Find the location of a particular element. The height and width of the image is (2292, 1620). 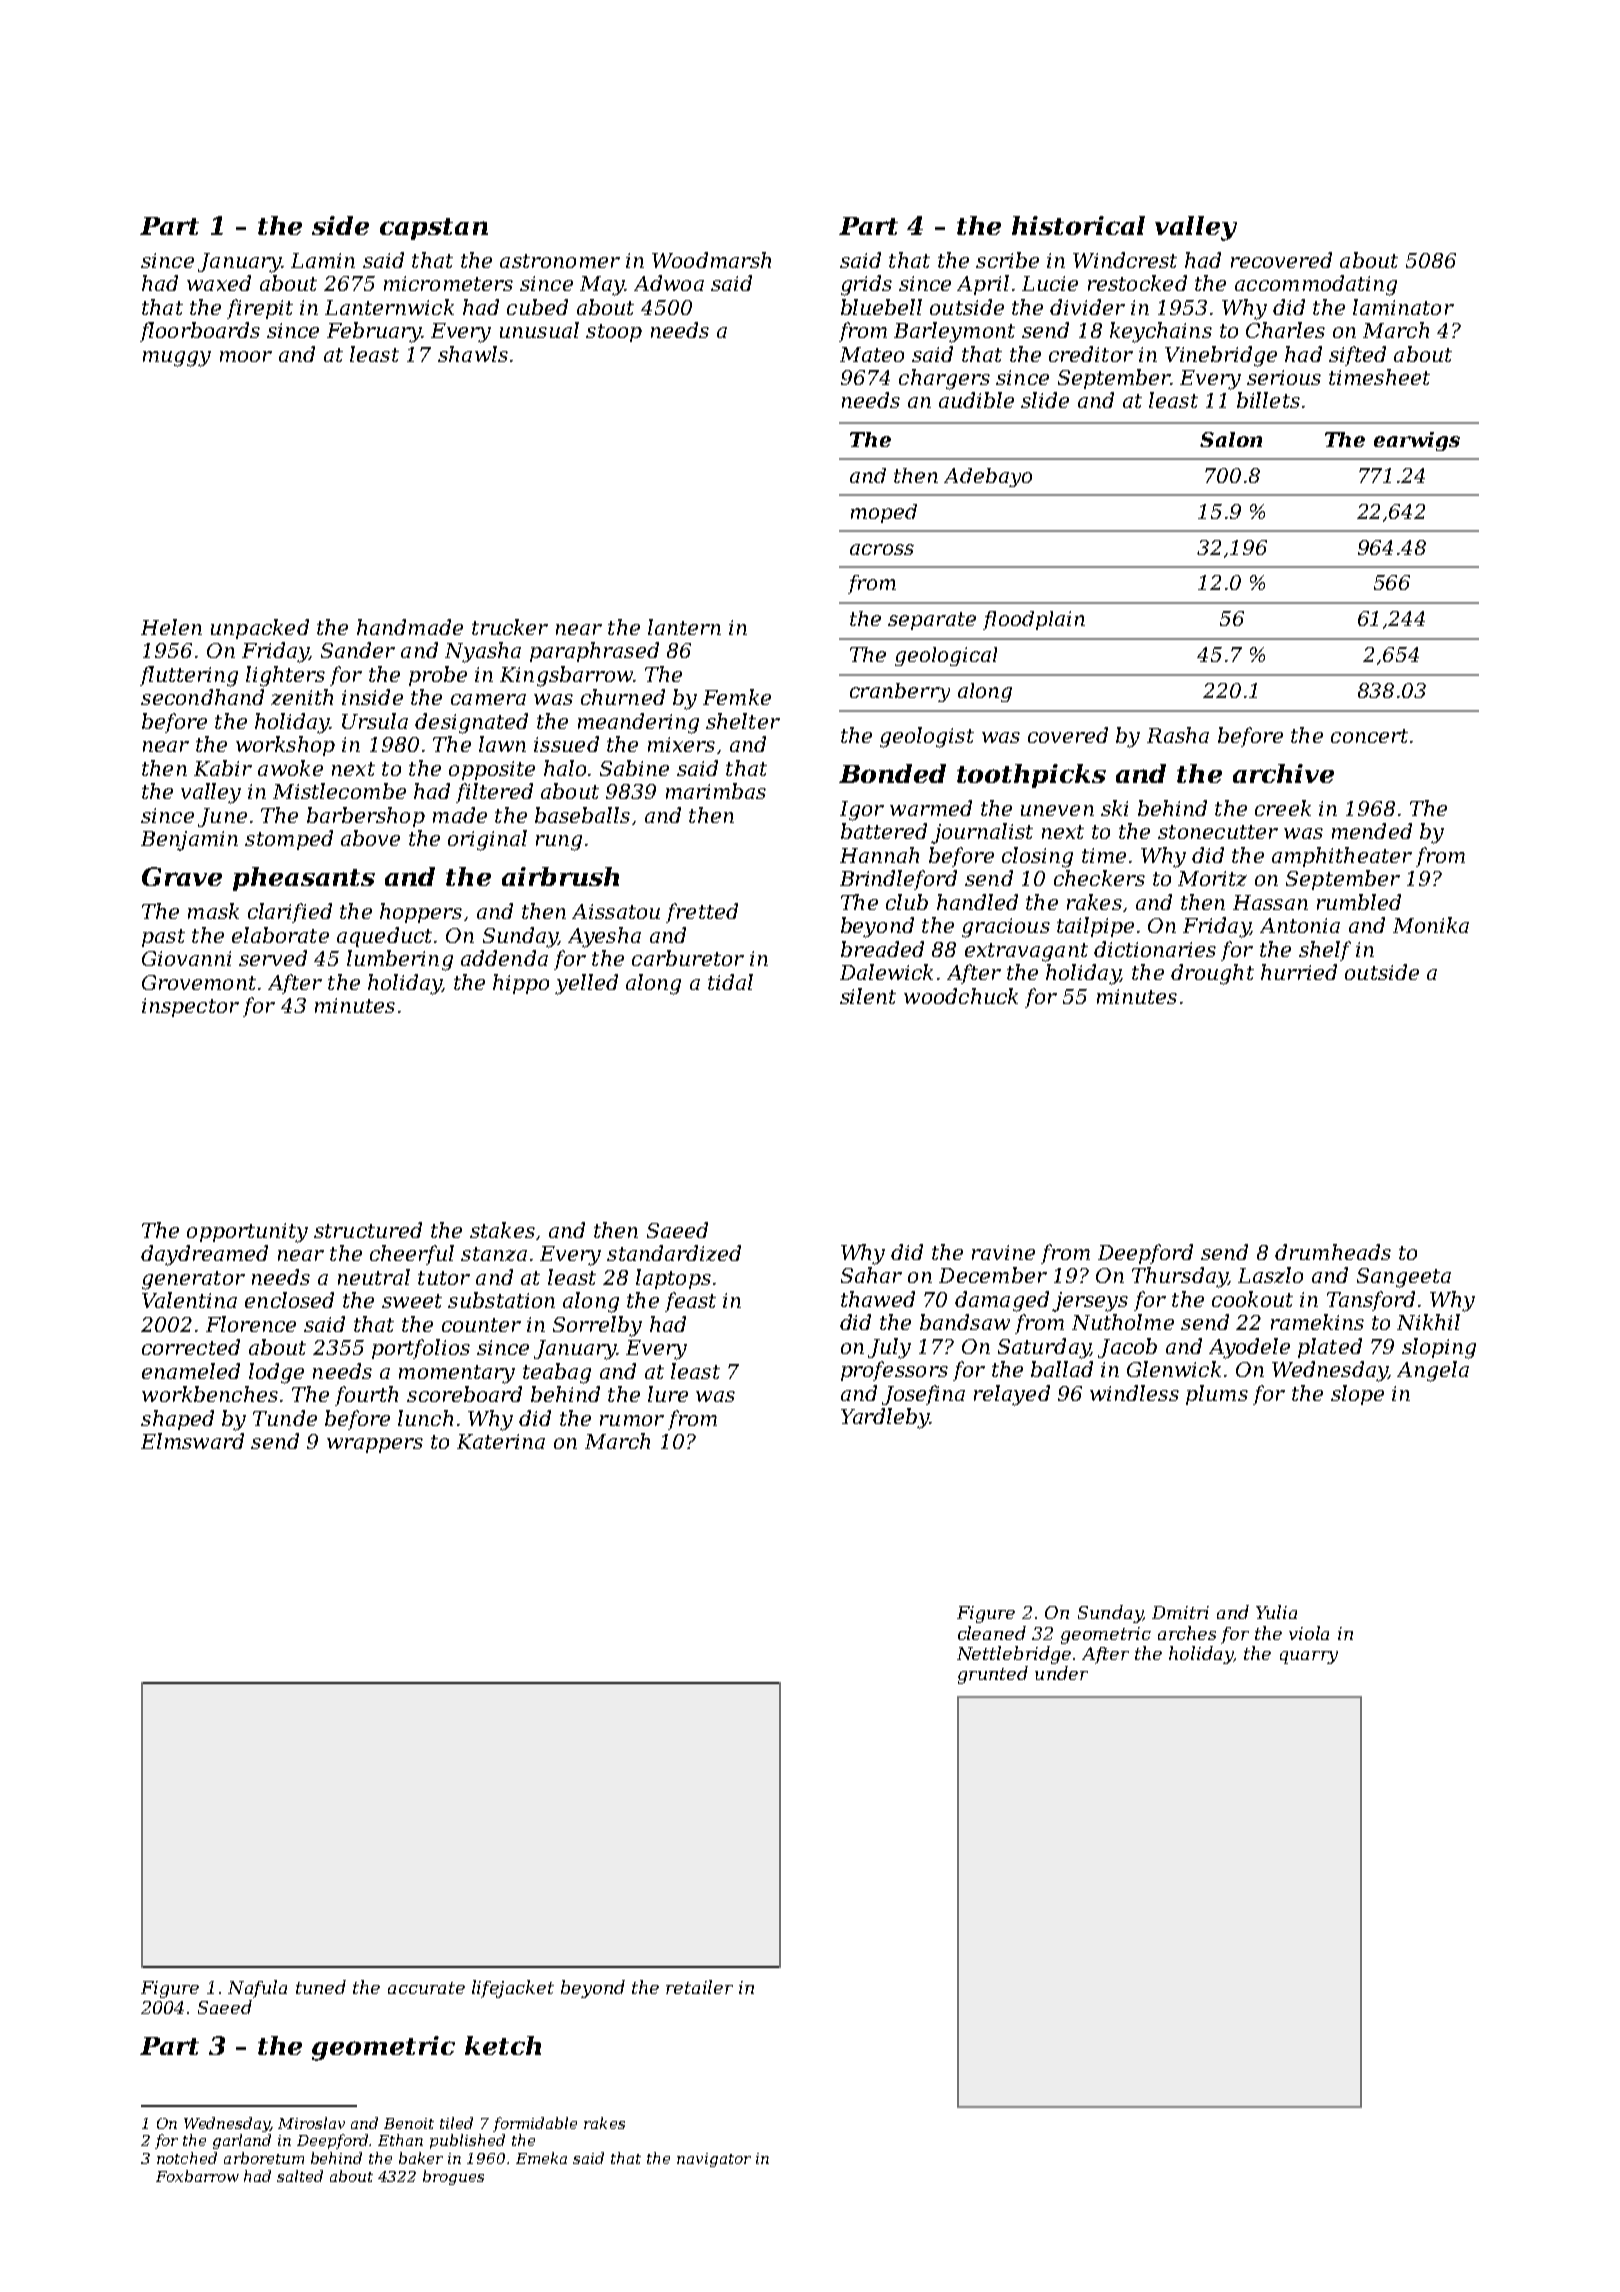

Monika is located at coordinates (1431, 925).
